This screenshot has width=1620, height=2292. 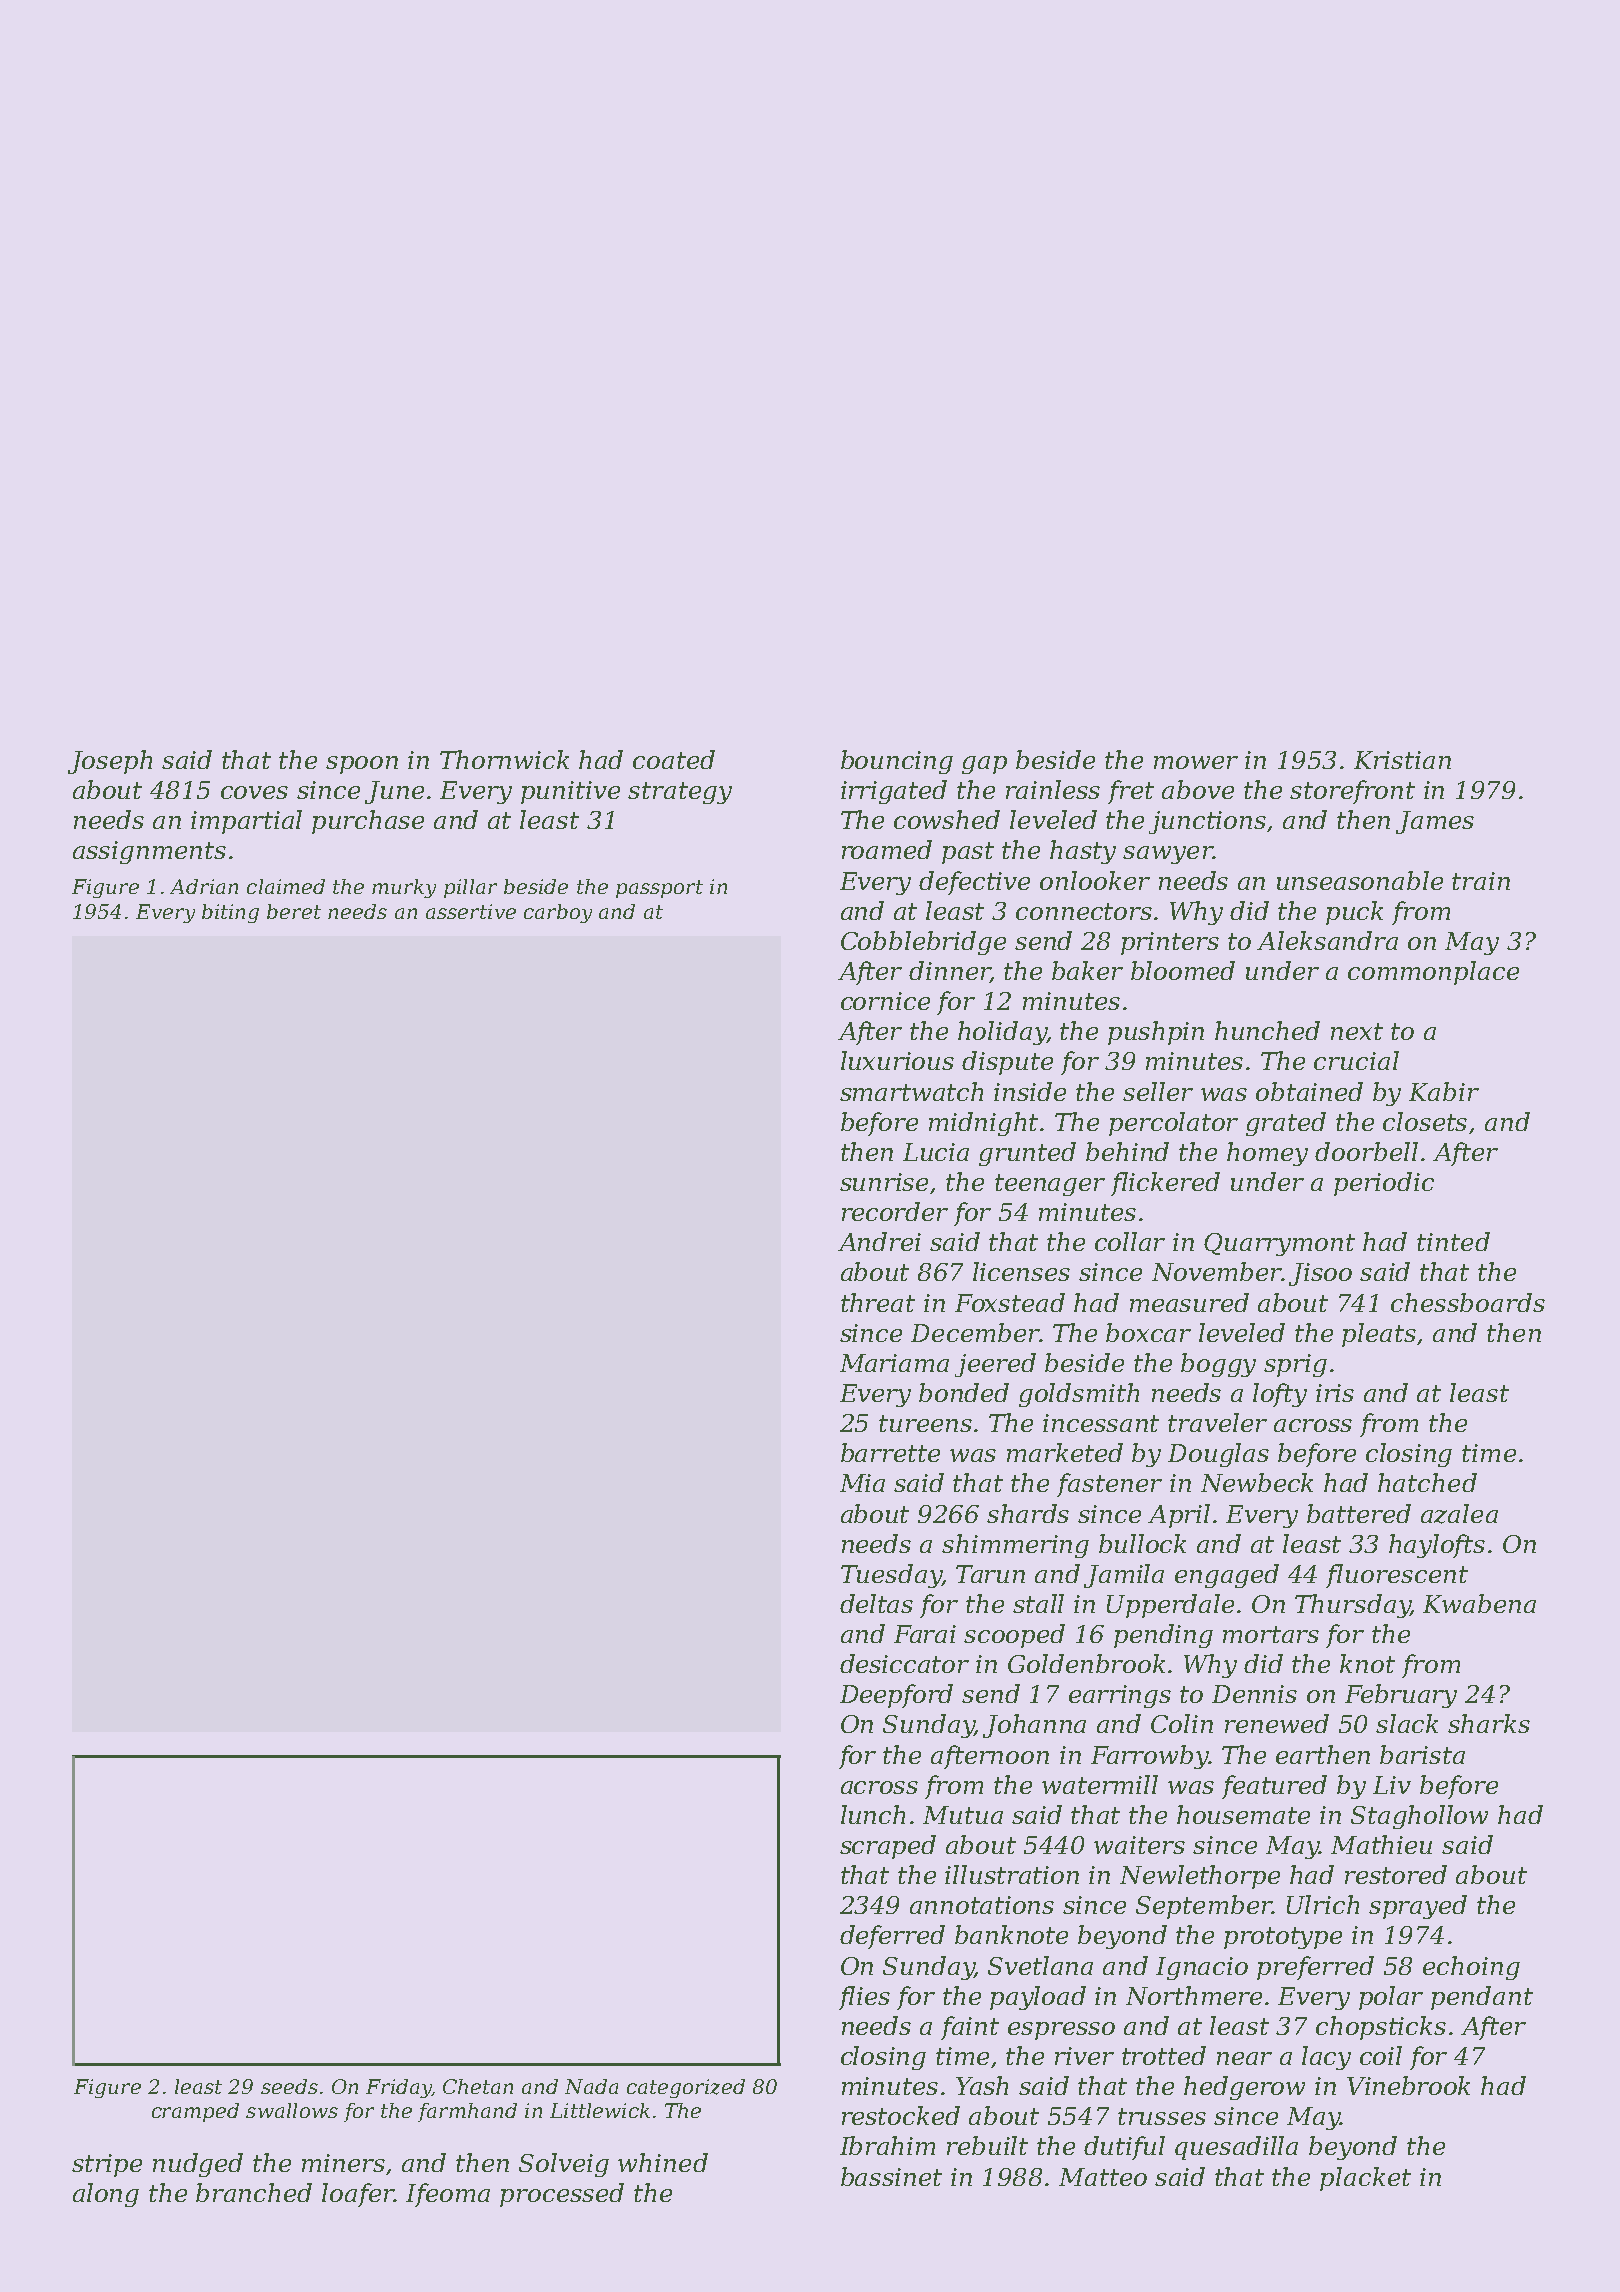 I want to click on sharks, so click(x=1489, y=1723).
